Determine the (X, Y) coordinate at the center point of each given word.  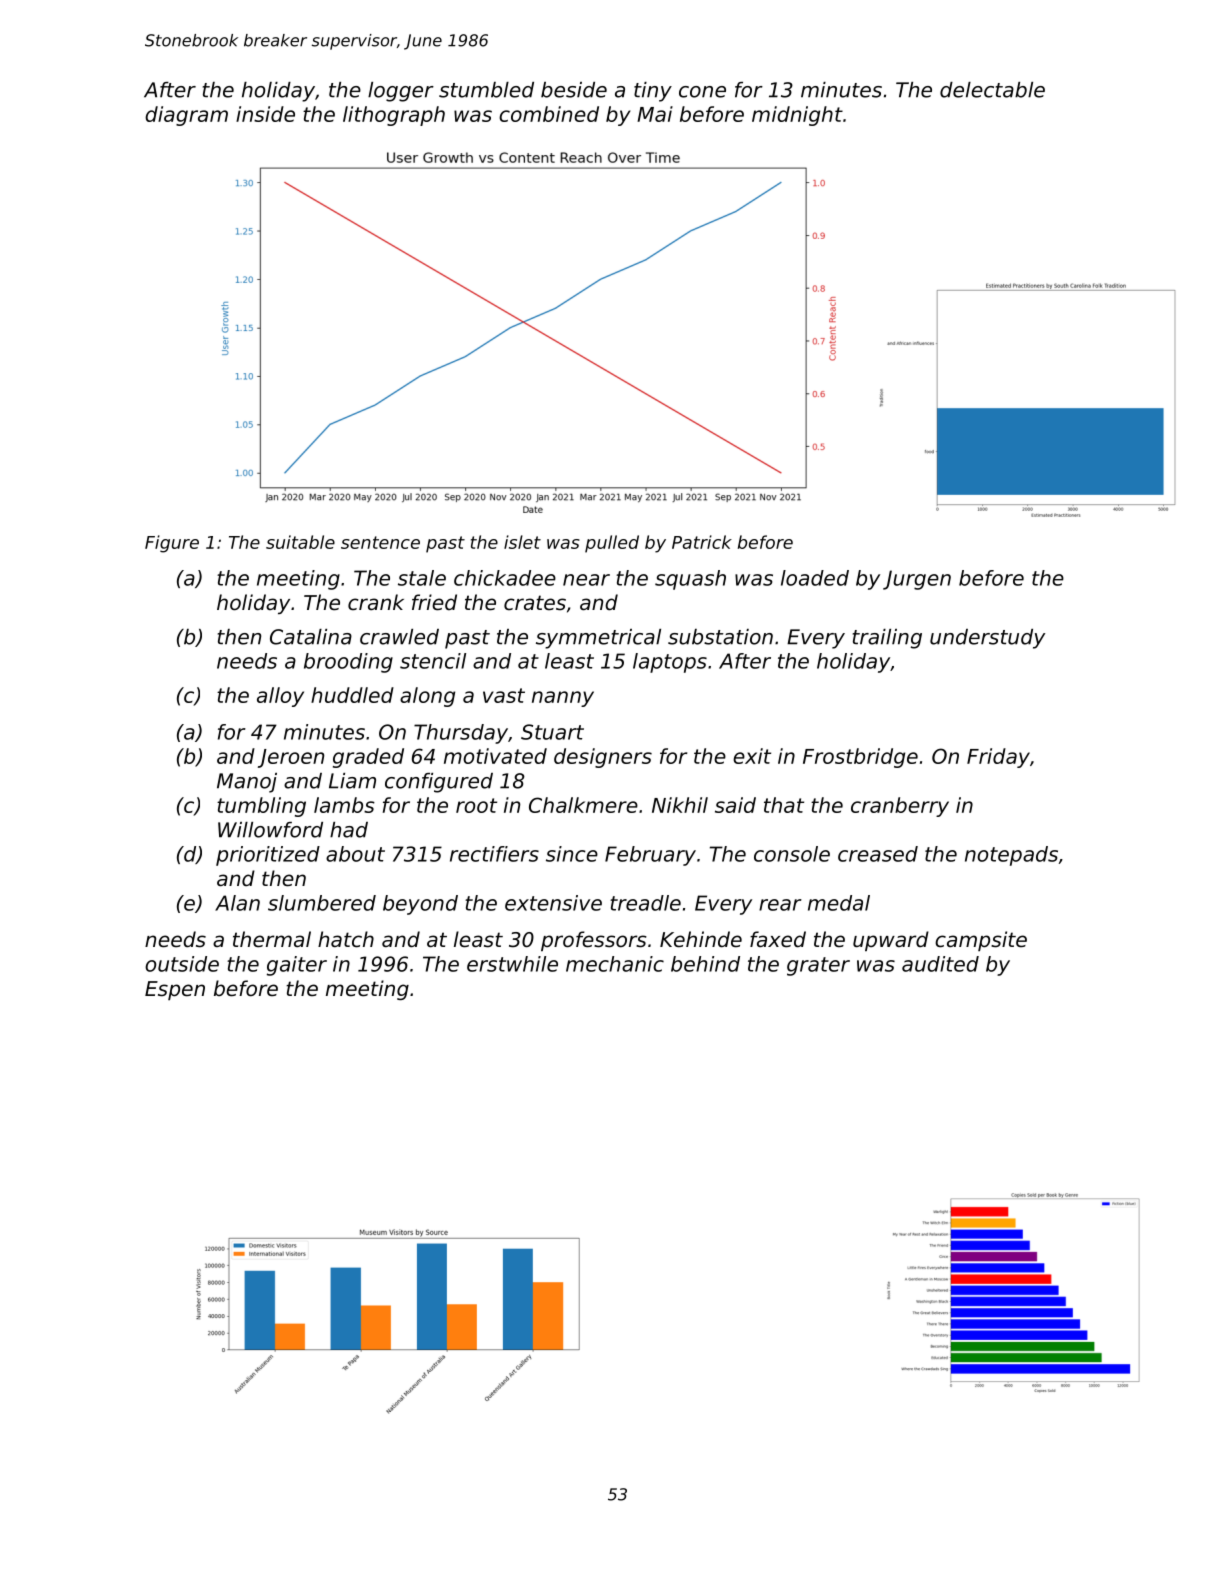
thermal (272, 939)
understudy (987, 639)
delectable (992, 90)
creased (878, 854)
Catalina (311, 637)
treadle (645, 903)
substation (720, 637)
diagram (186, 116)
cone (702, 92)
